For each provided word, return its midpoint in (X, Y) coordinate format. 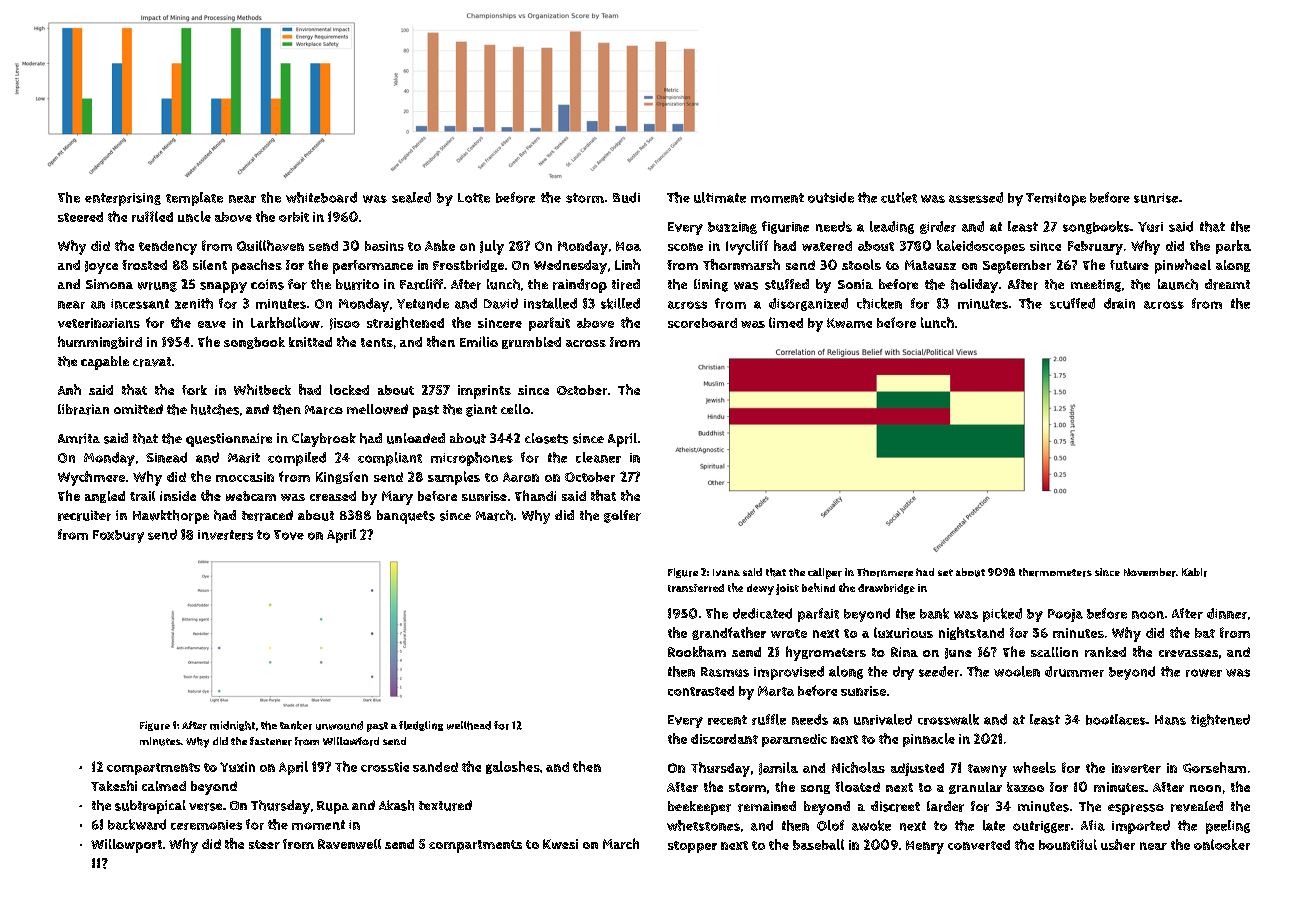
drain (1119, 303)
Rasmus (725, 672)
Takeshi (114, 785)
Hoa (628, 246)
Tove (289, 535)
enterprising (123, 199)
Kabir (1194, 572)
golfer (622, 516)
